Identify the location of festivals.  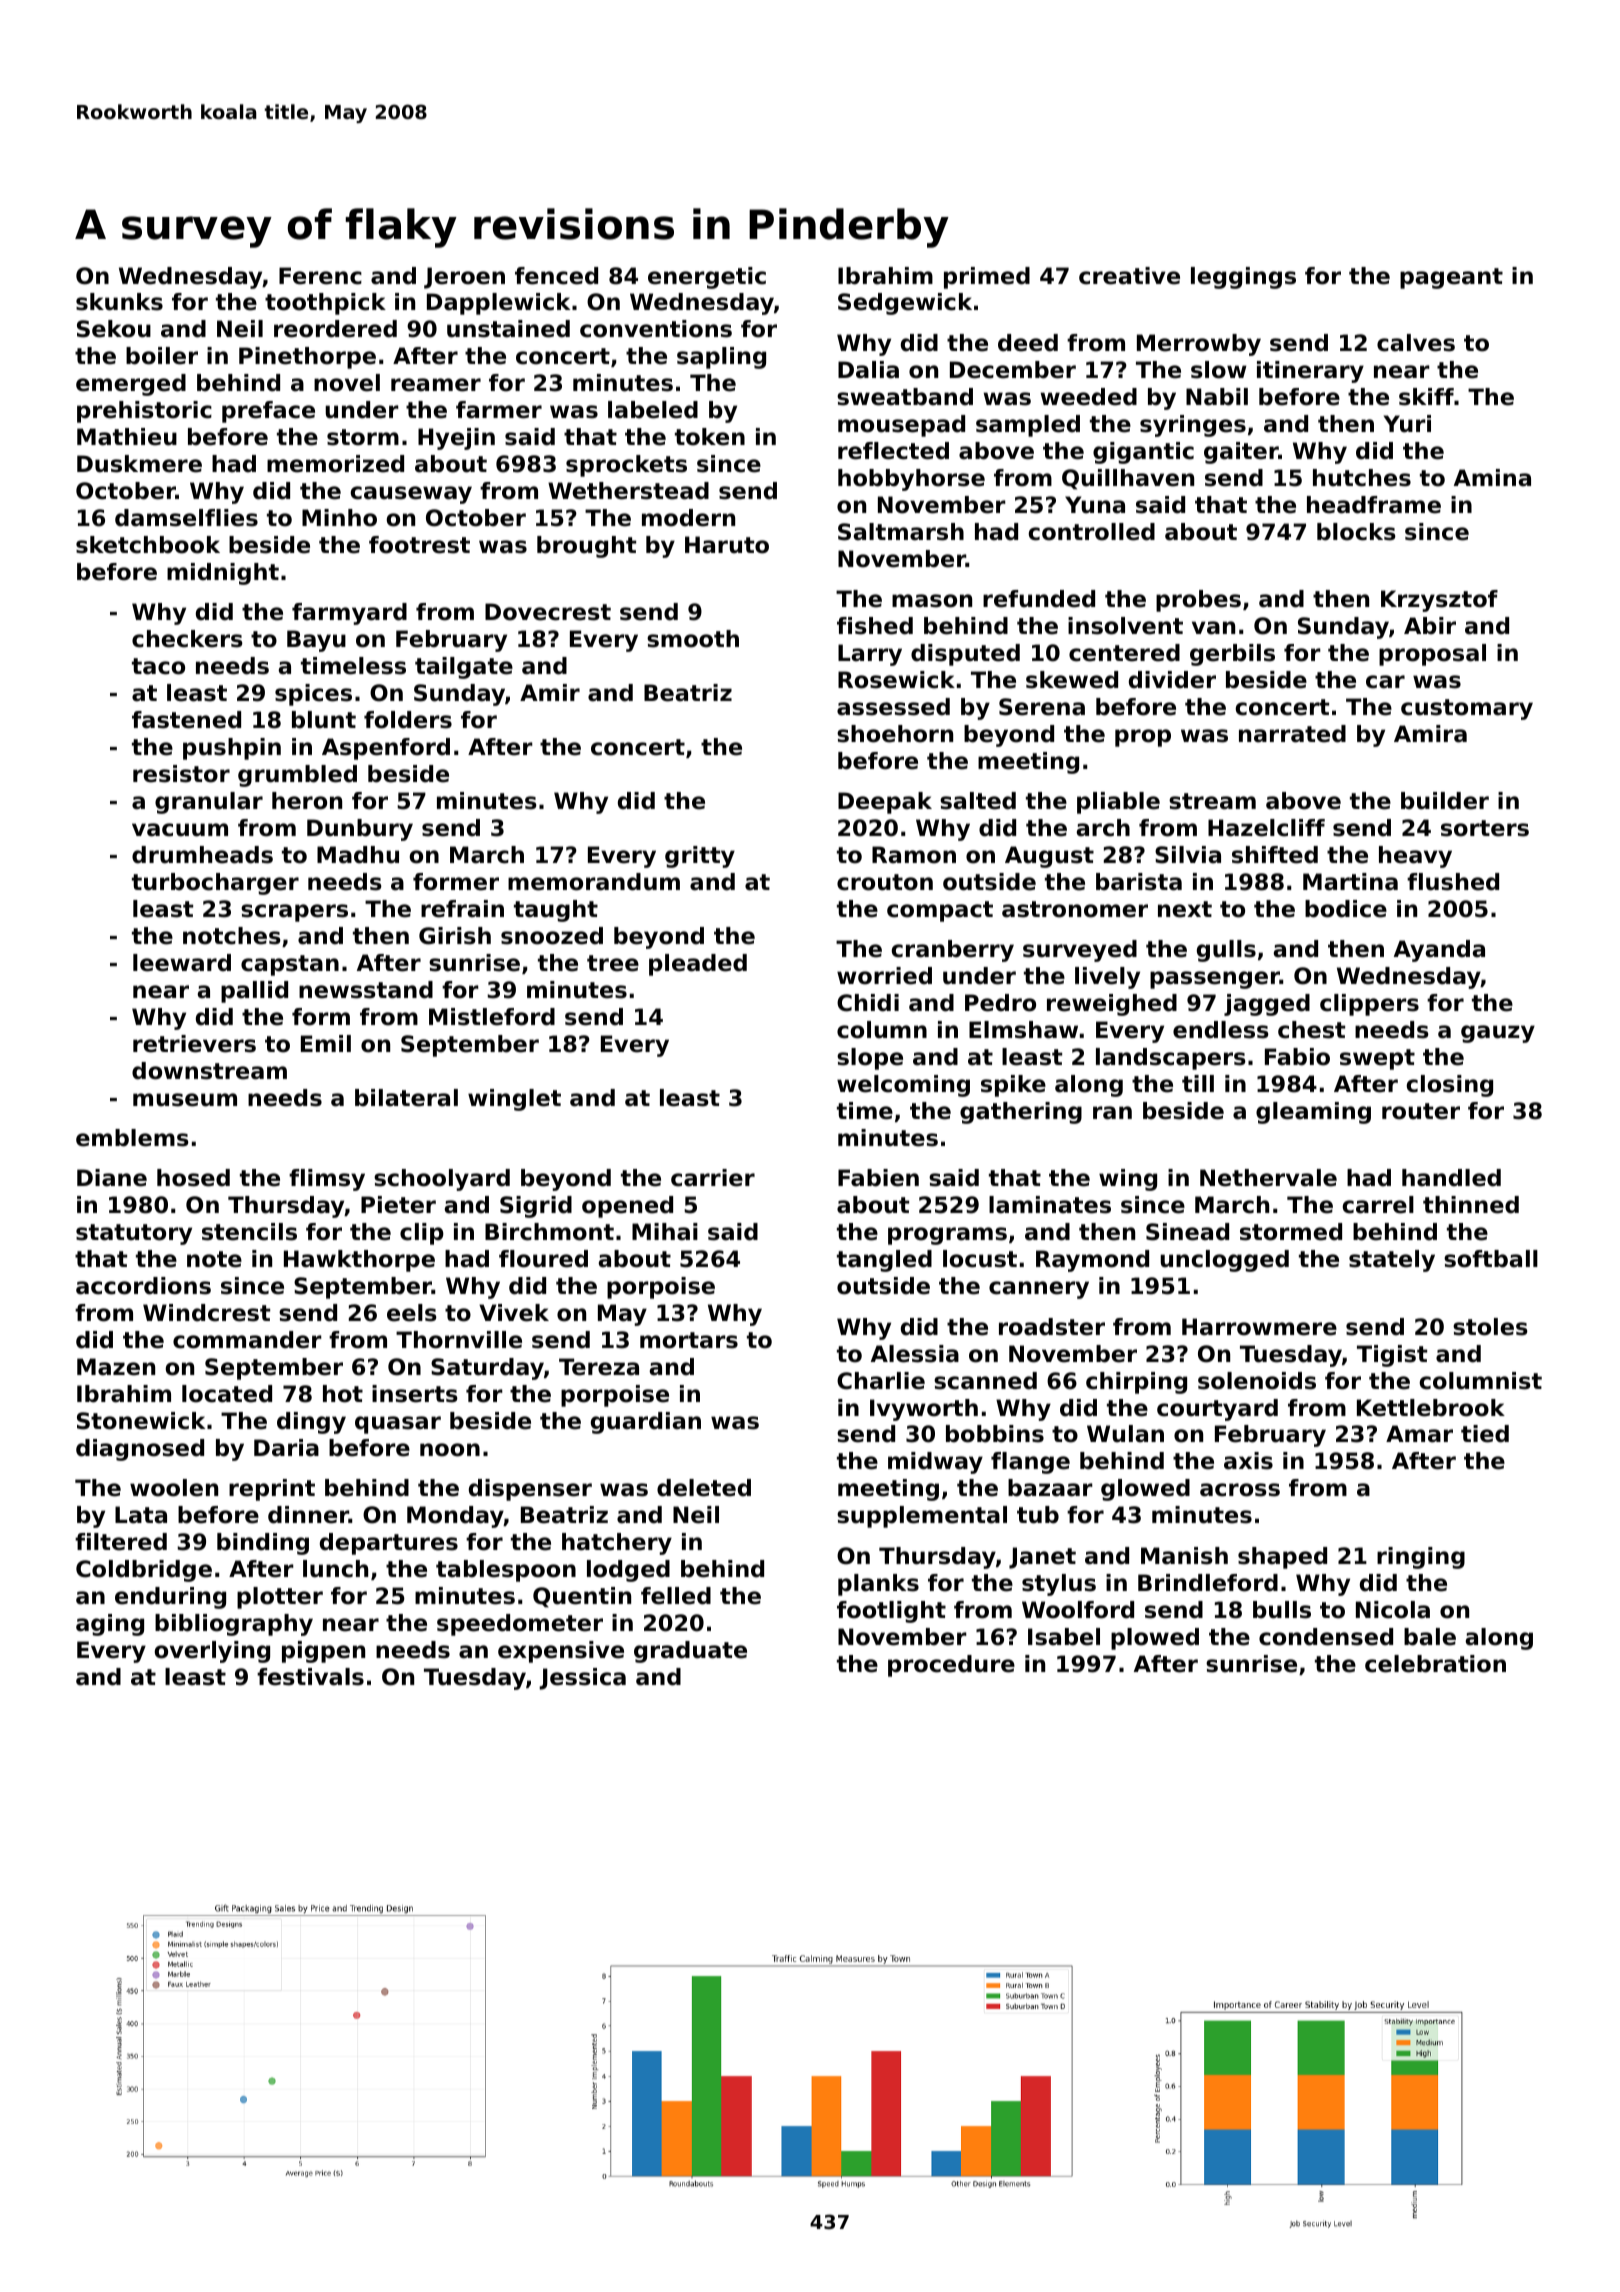
(310, 1677).
